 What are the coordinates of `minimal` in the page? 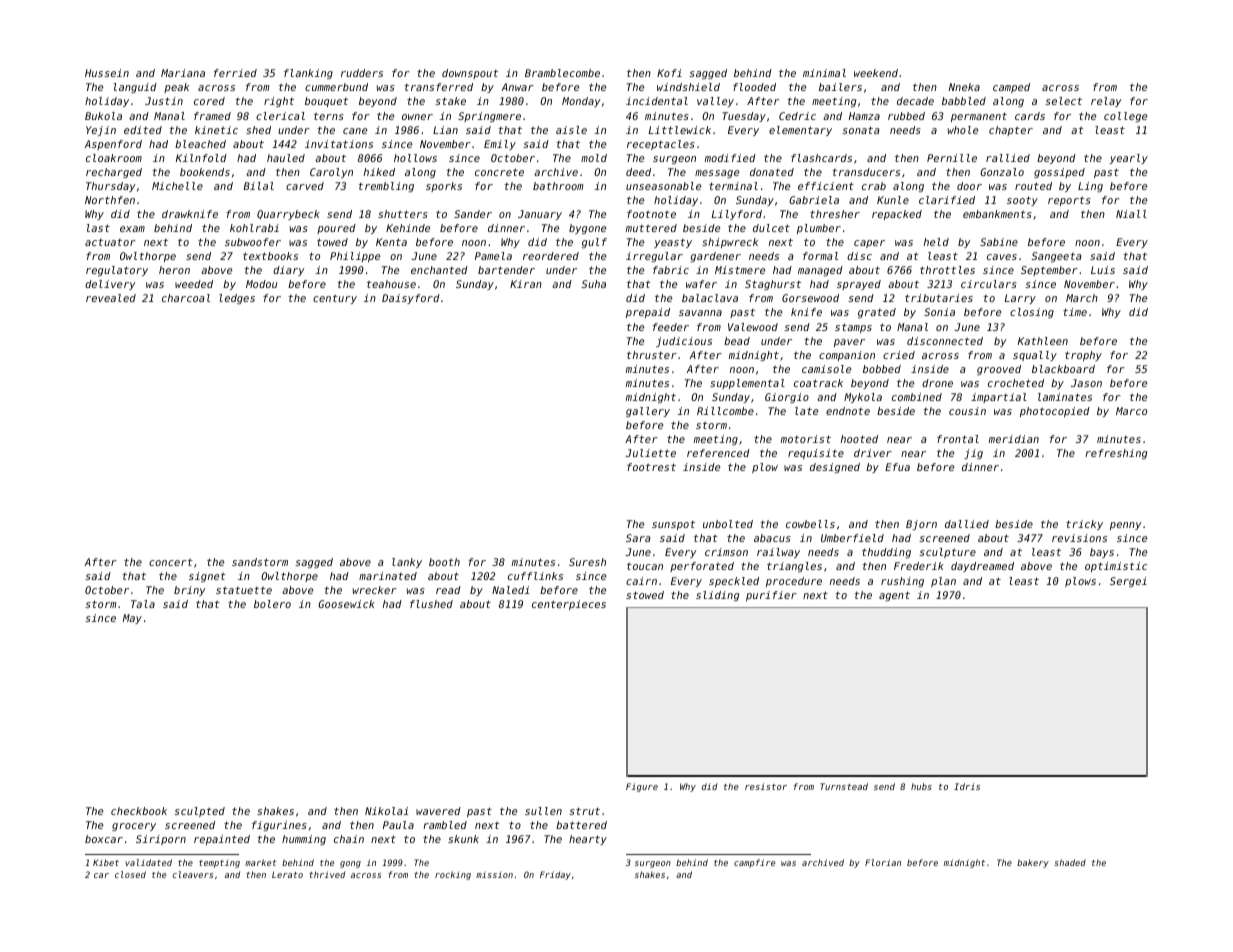 It's located at (824, 73).
